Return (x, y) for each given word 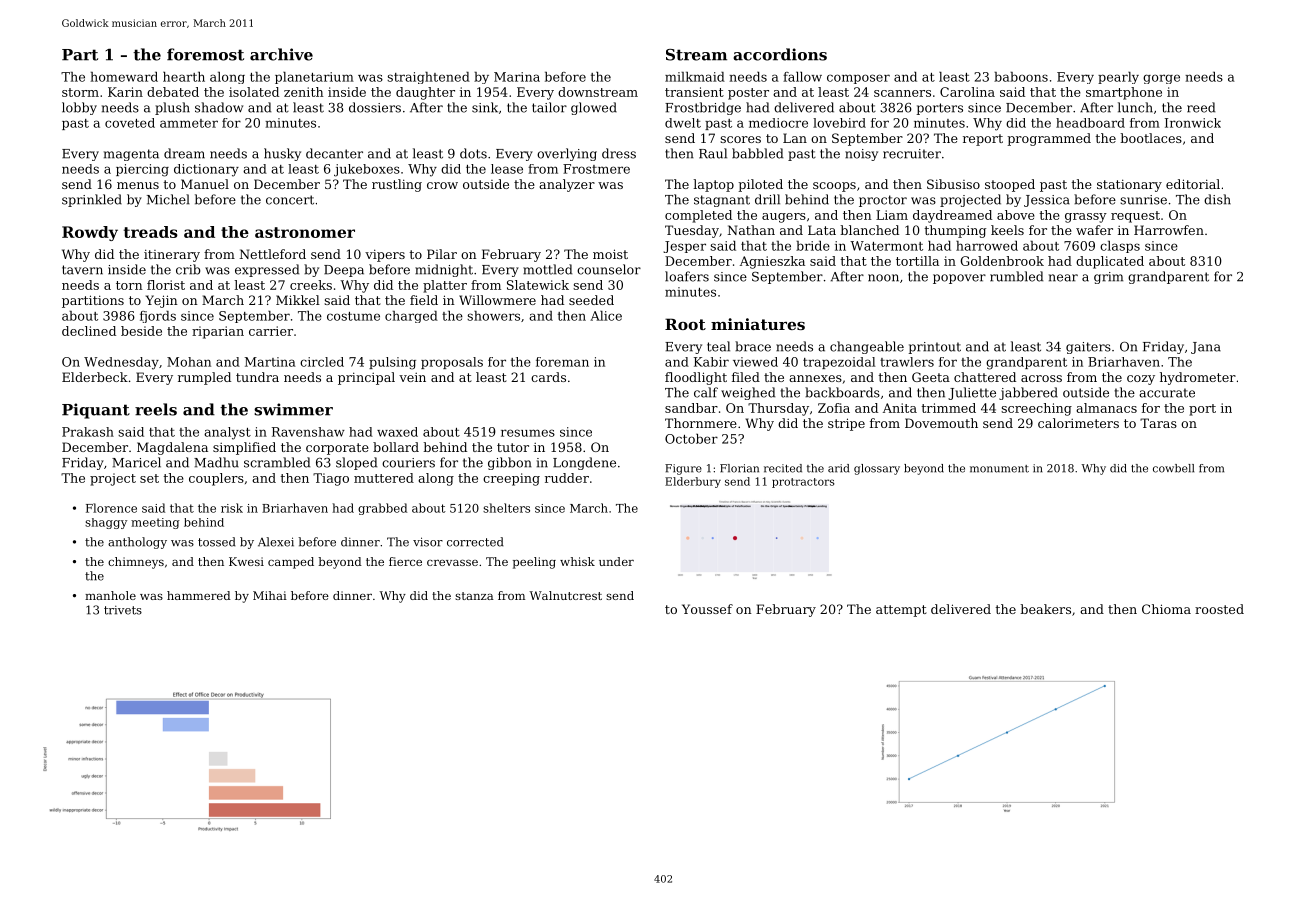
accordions (780, 54)
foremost (205, 54)
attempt (901, 611)
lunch (1135, 107)
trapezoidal (839, 363)
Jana (1206, 348)
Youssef (707, 609)
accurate (1167, 393)
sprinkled (92, 200)
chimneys (136, 563)
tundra (257, 377)
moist (610, 254)
